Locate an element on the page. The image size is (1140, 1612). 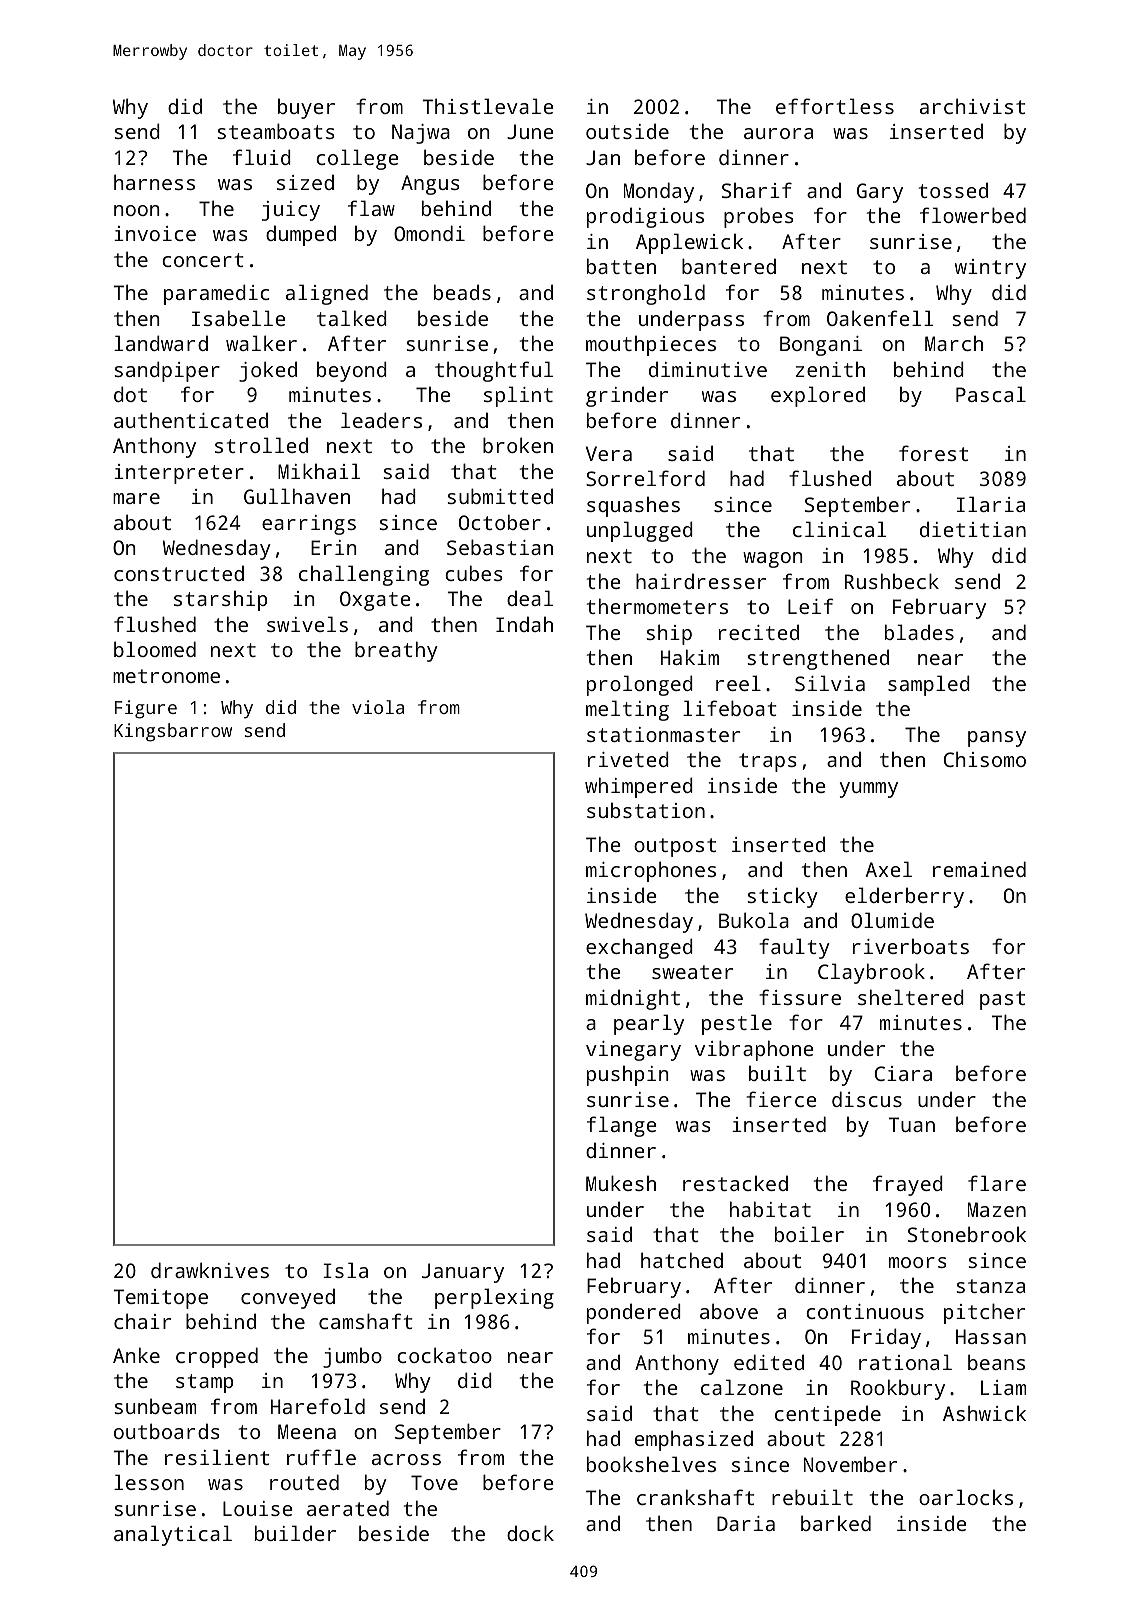
sweater is located at coordinates (692, 972).
